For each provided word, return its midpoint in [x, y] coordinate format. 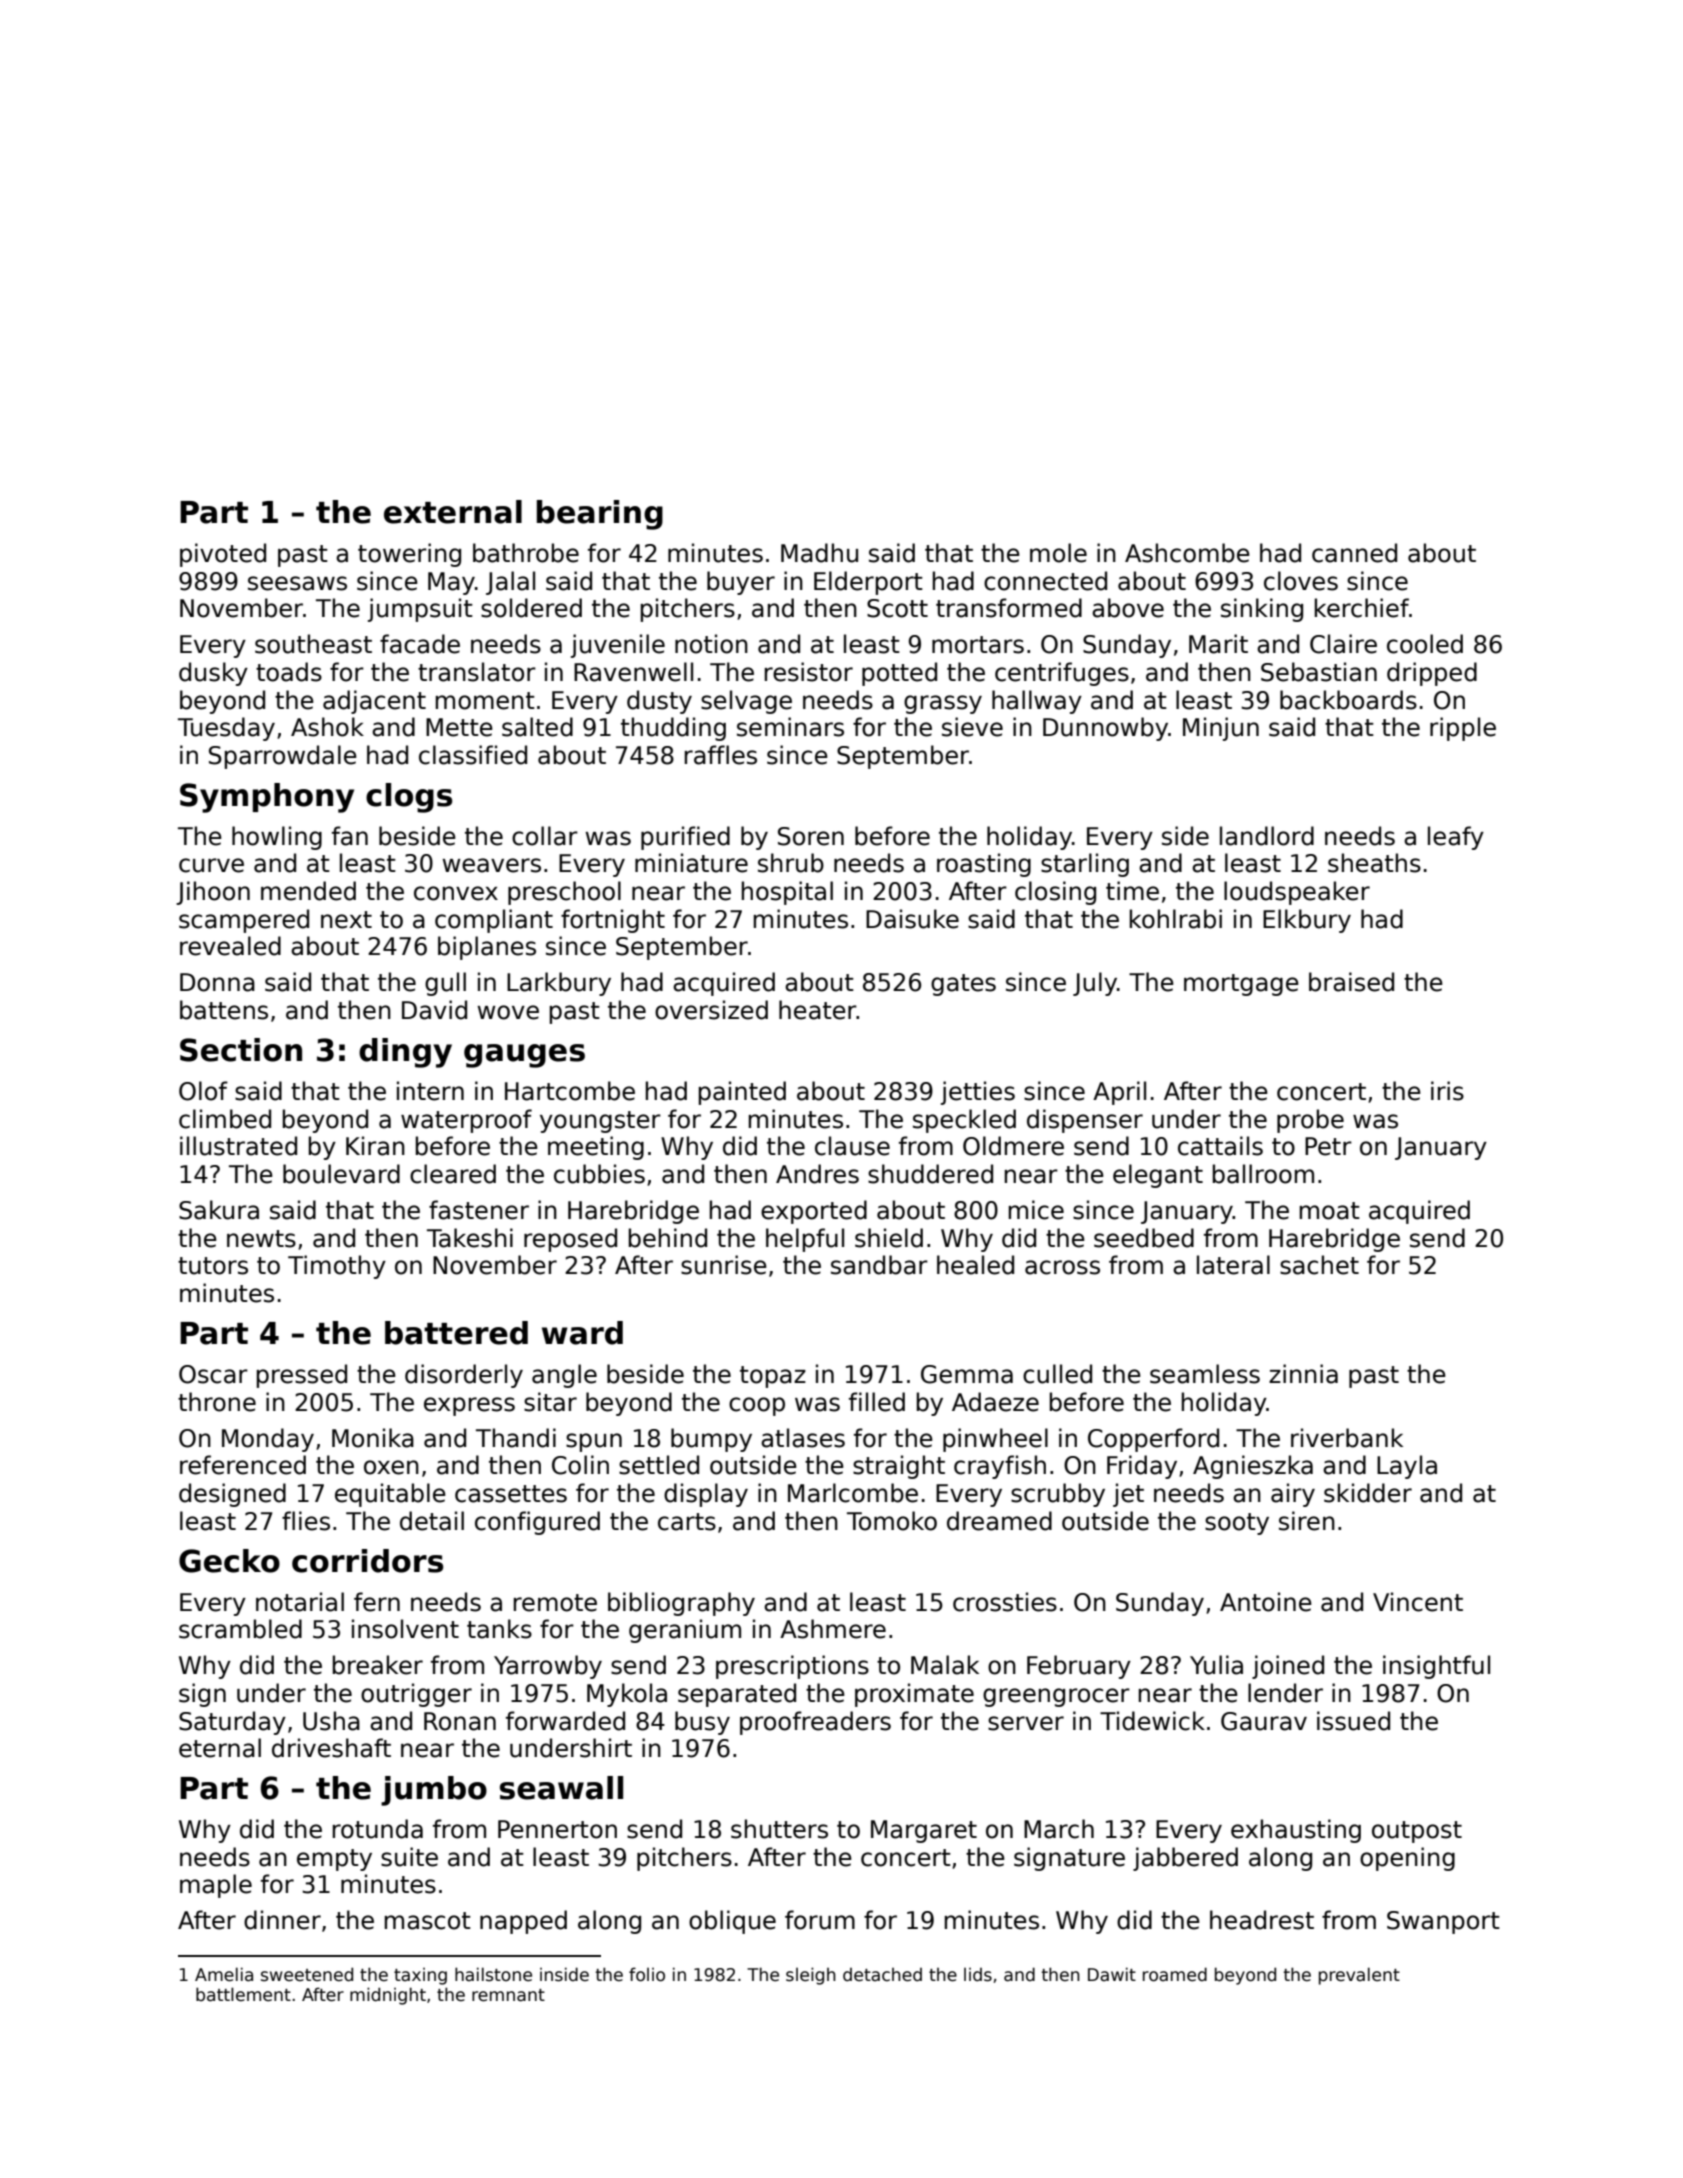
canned [1354, 553]
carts [687, 1522]
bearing [600, 515]
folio [647, 1974]
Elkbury [1307, 921]
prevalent [1359, 1976]
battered [456, 1333]
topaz [773, 1377]
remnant [508, 1995]
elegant [1158, 1176]
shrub [791, 863]
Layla [1407, 1467]
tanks [499, 1629]
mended [308, 891]
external [453, 512]
